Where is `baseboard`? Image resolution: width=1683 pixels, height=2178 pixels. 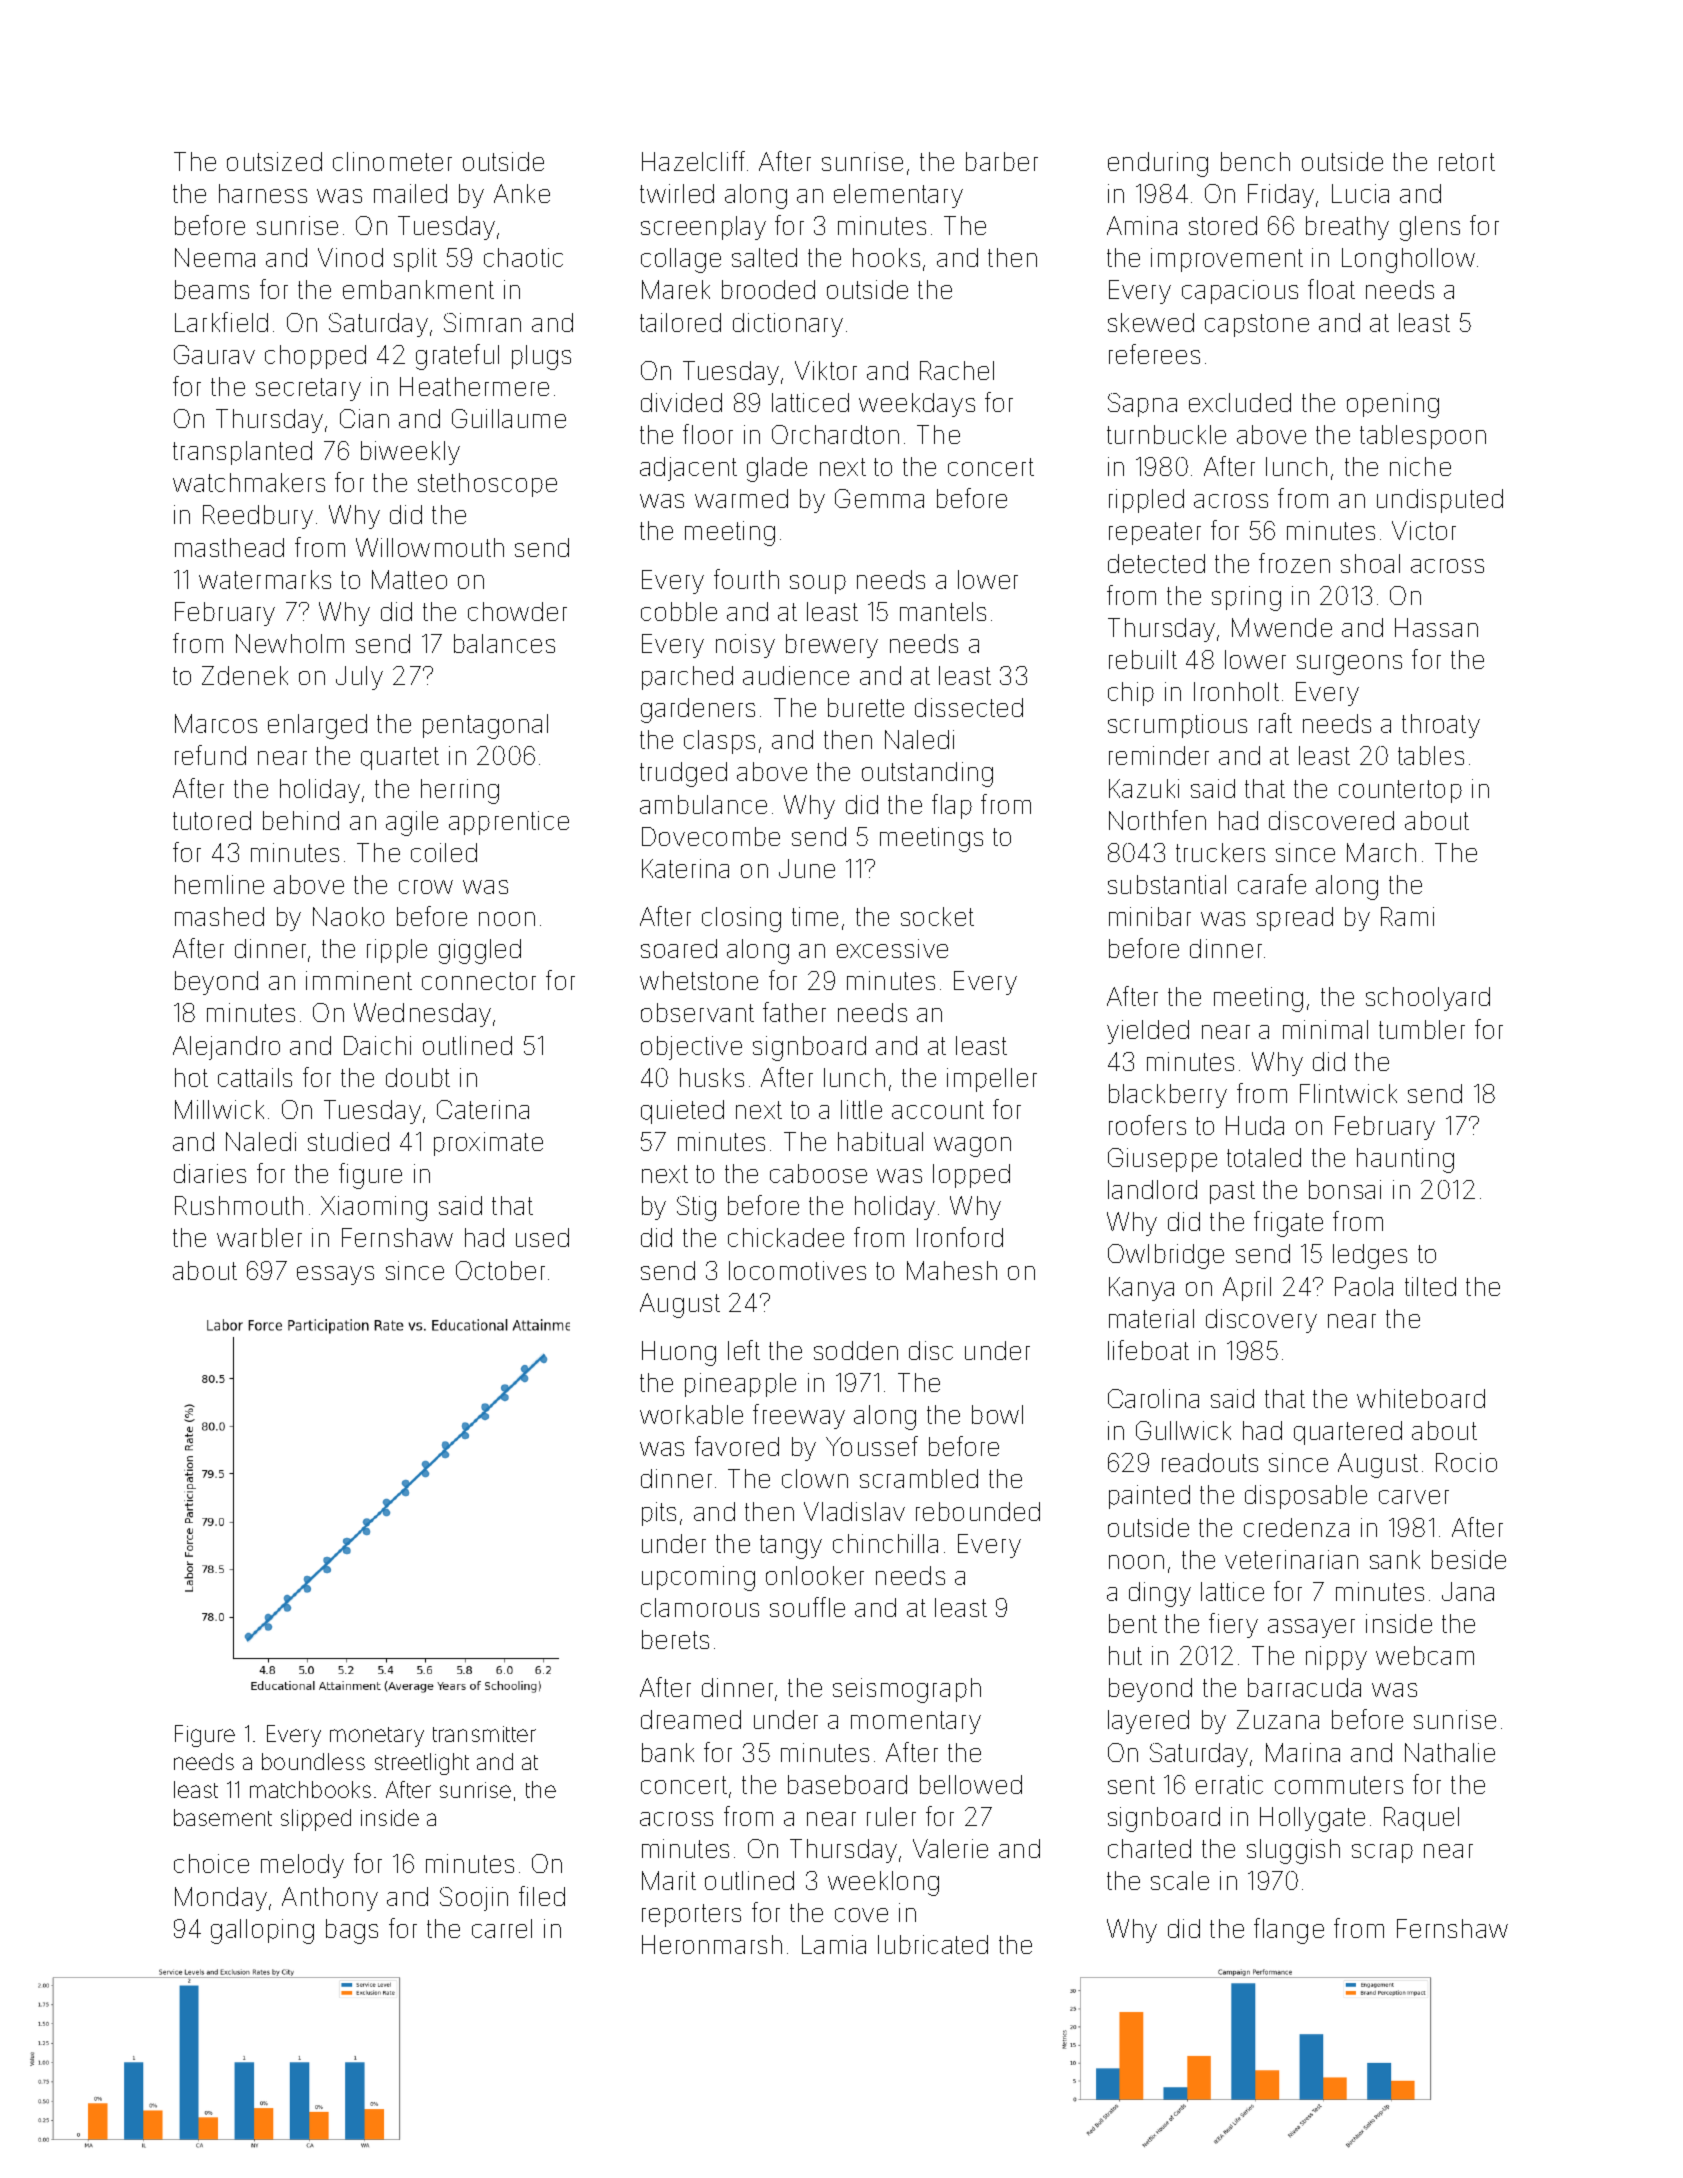
baseboard is located at coordinates (847, 1784).
